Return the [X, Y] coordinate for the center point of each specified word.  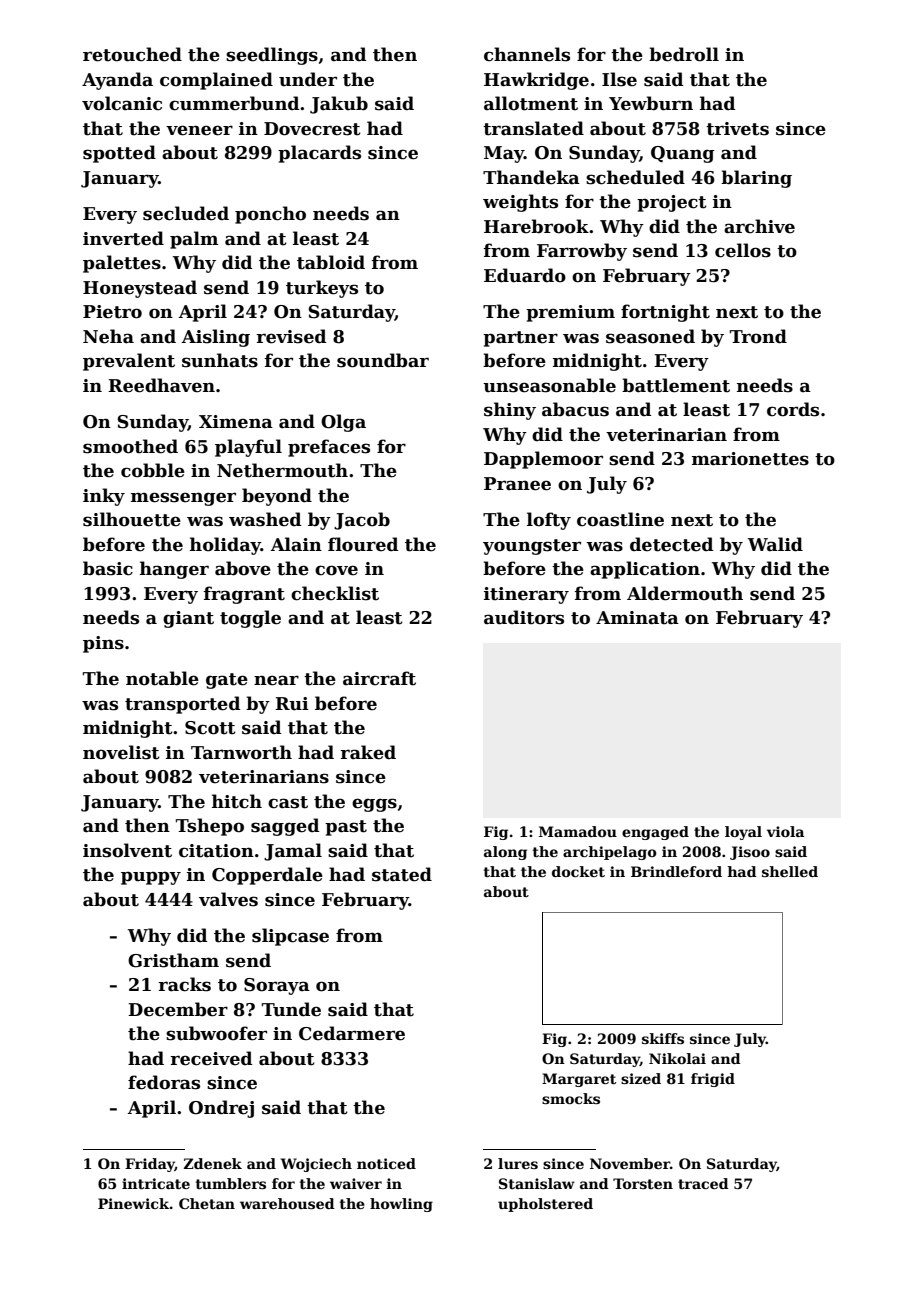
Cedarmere [352, 1033]
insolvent [127, 850]
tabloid [331, 262]
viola [785, 831]
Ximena [236, 422]
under [308, 79]
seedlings [272, 56]
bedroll [684, 54]
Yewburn [651, 103]
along [505, 853]
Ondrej [221, 1109]
